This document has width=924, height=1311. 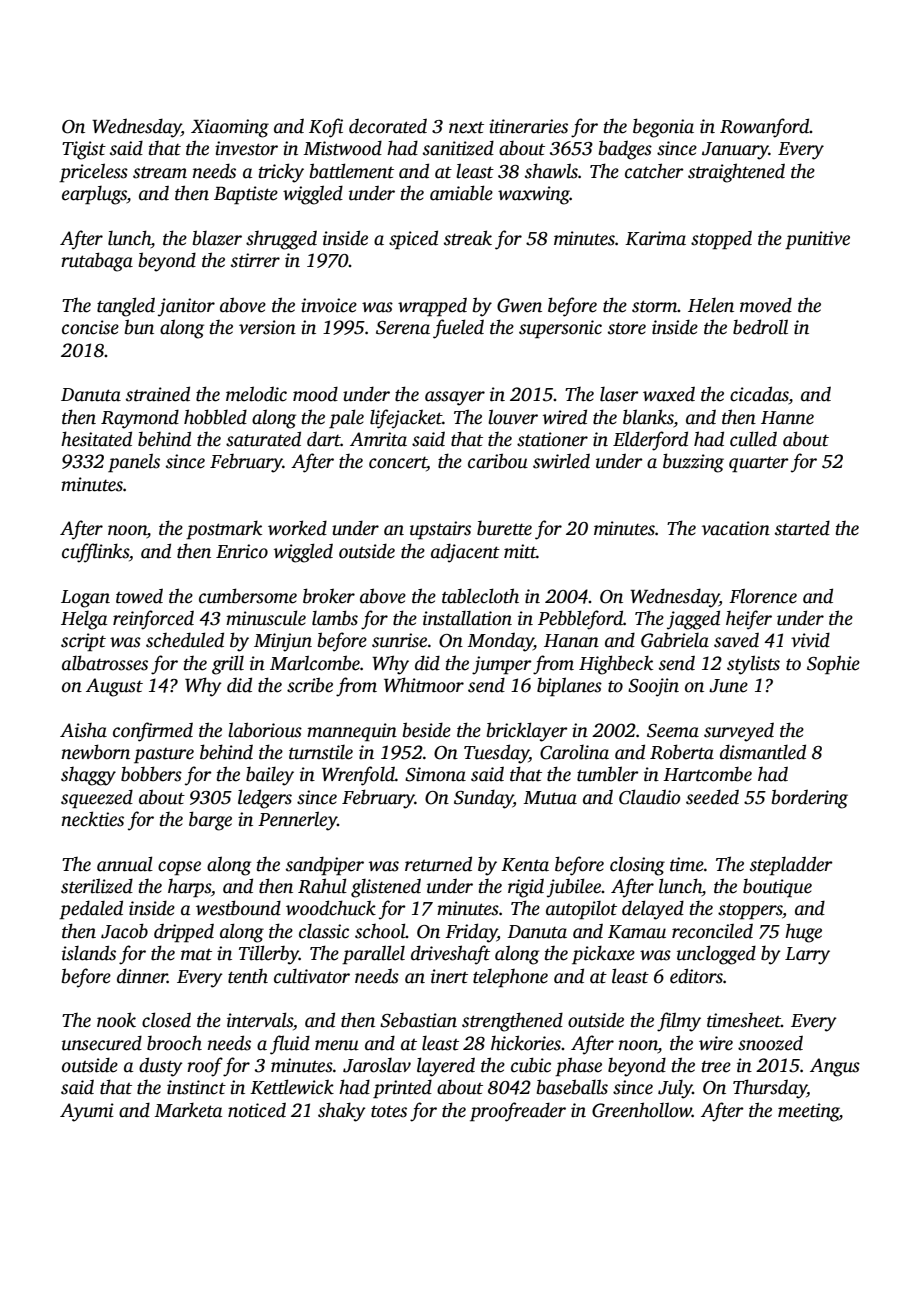 What do you see at coordinates (83, 730) in the document?
I see `Aisha` at bounding box center [83, 730].
